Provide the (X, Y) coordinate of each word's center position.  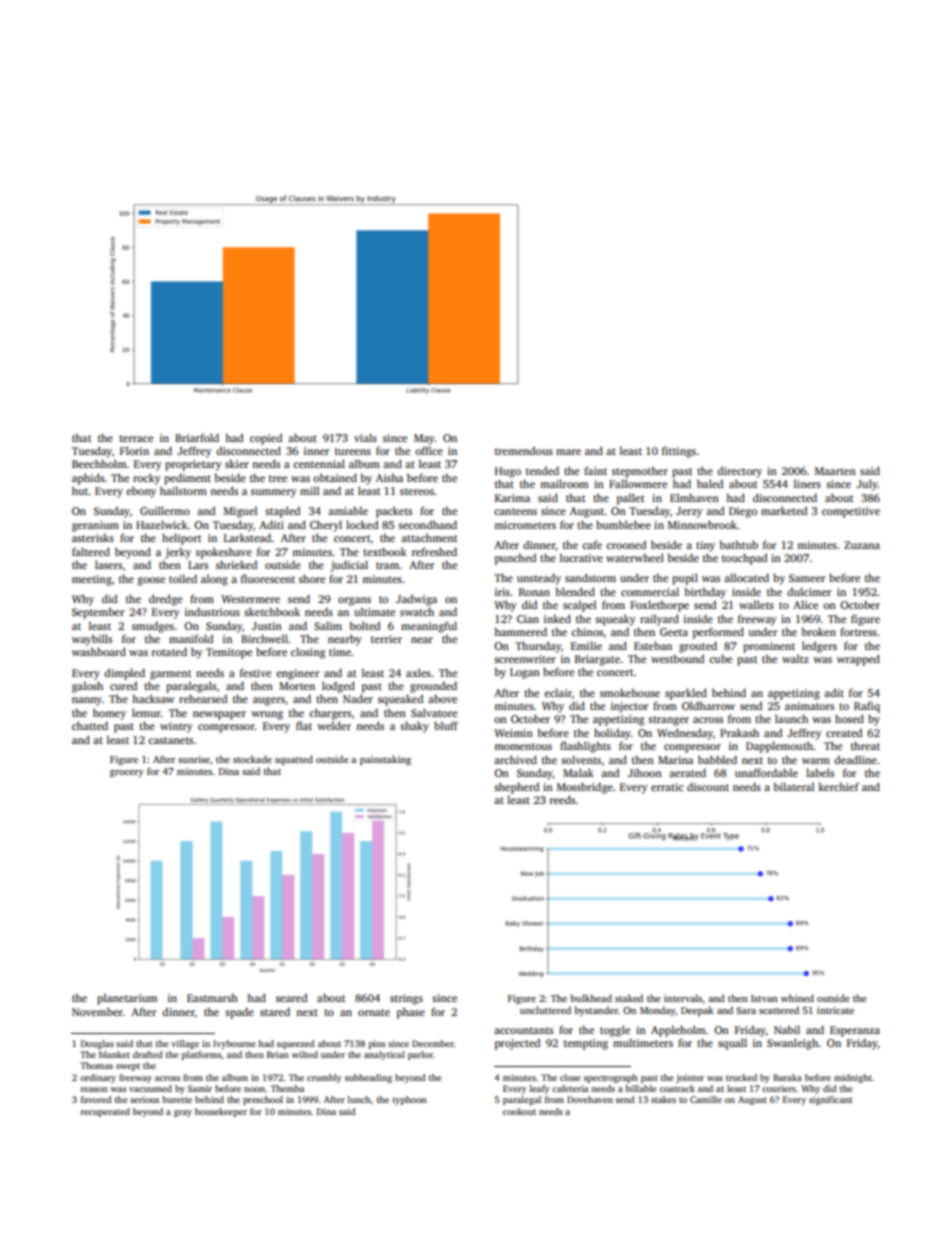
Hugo (508, 472)
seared (291, 997)
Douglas (97, 1044)
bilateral (794, 786)
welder (334, 725)
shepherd (516, 788)
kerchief (838, 786)
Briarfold (197, 437)
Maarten (835, 471)
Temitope (229, 653)
